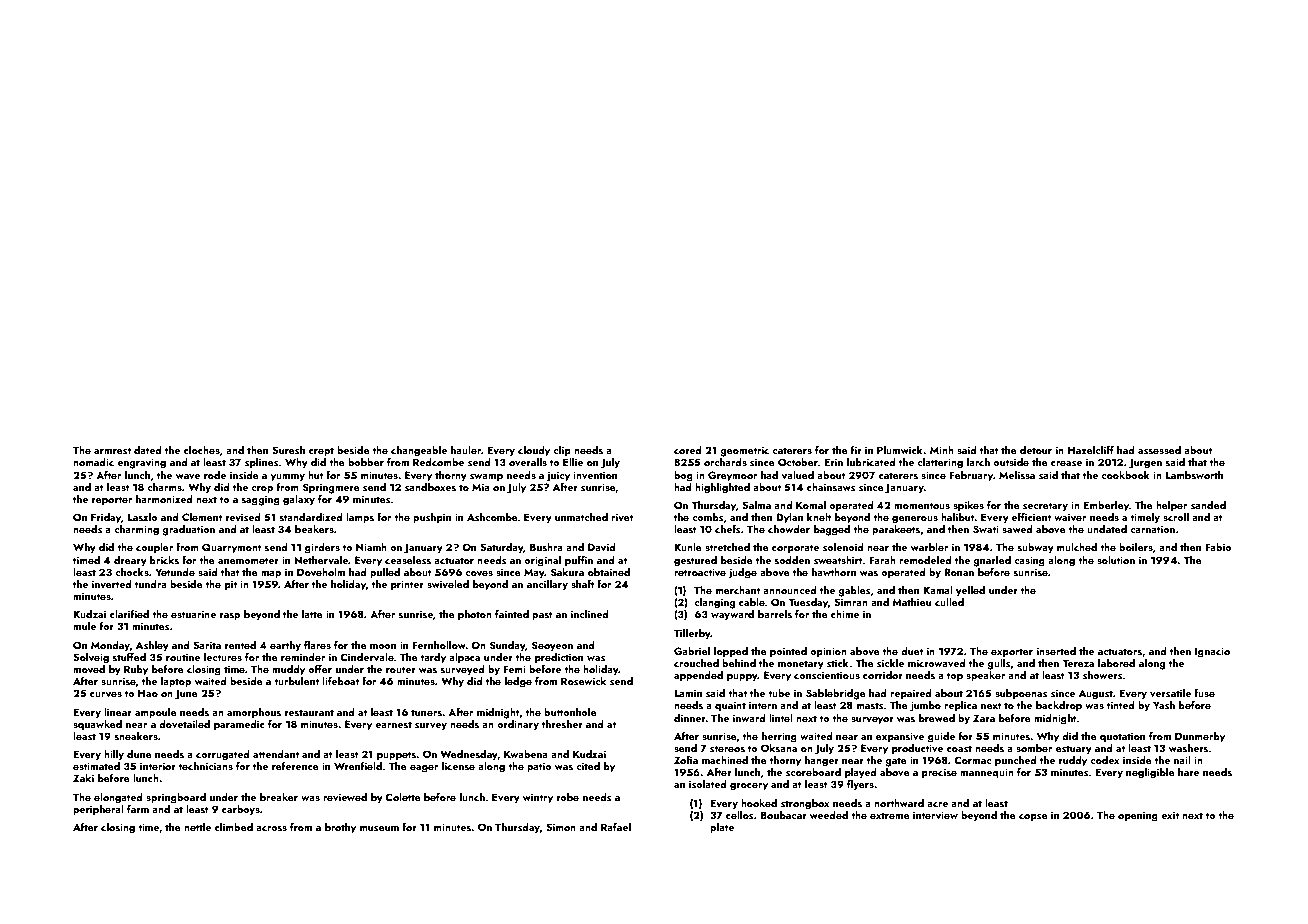 This screenshot has width=1308, height=924. What do you see at coordinates (811, 505) in the screenshot?
I see `Komal` at bounding box center [811, 505].
